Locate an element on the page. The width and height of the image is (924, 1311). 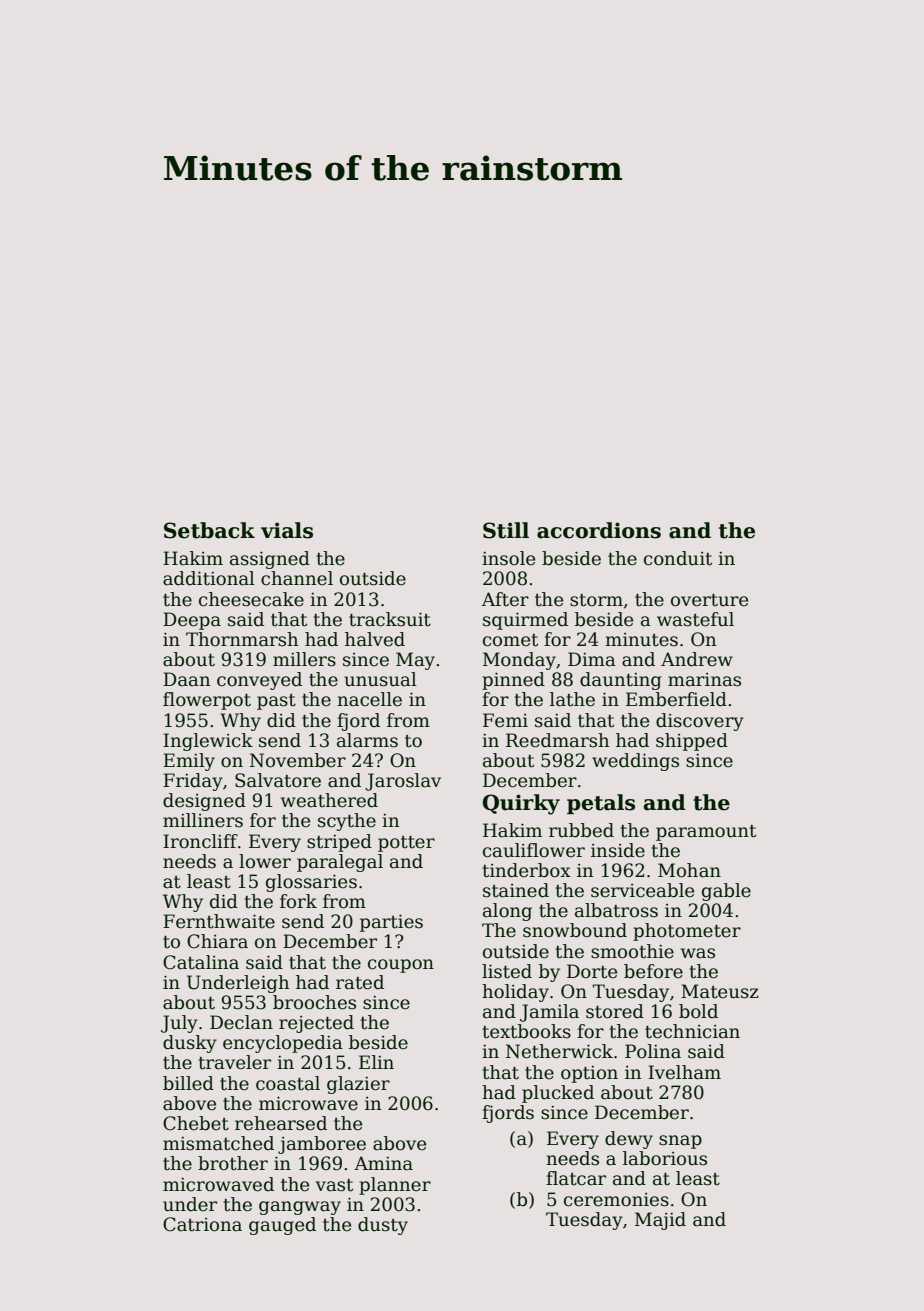
bold is located at coordinates (698, 1011).
